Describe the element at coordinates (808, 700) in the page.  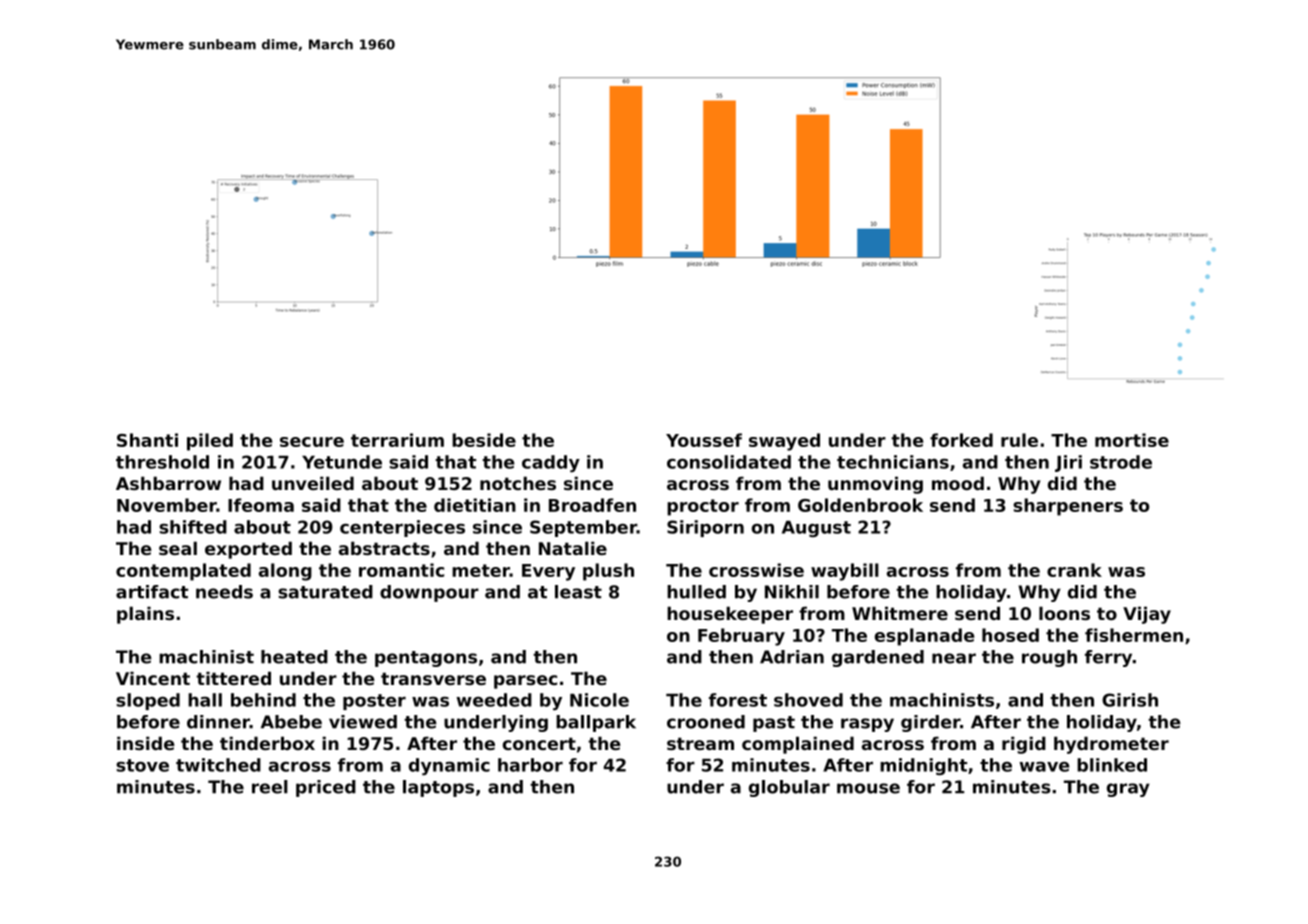
I see `shoved` at that location.
